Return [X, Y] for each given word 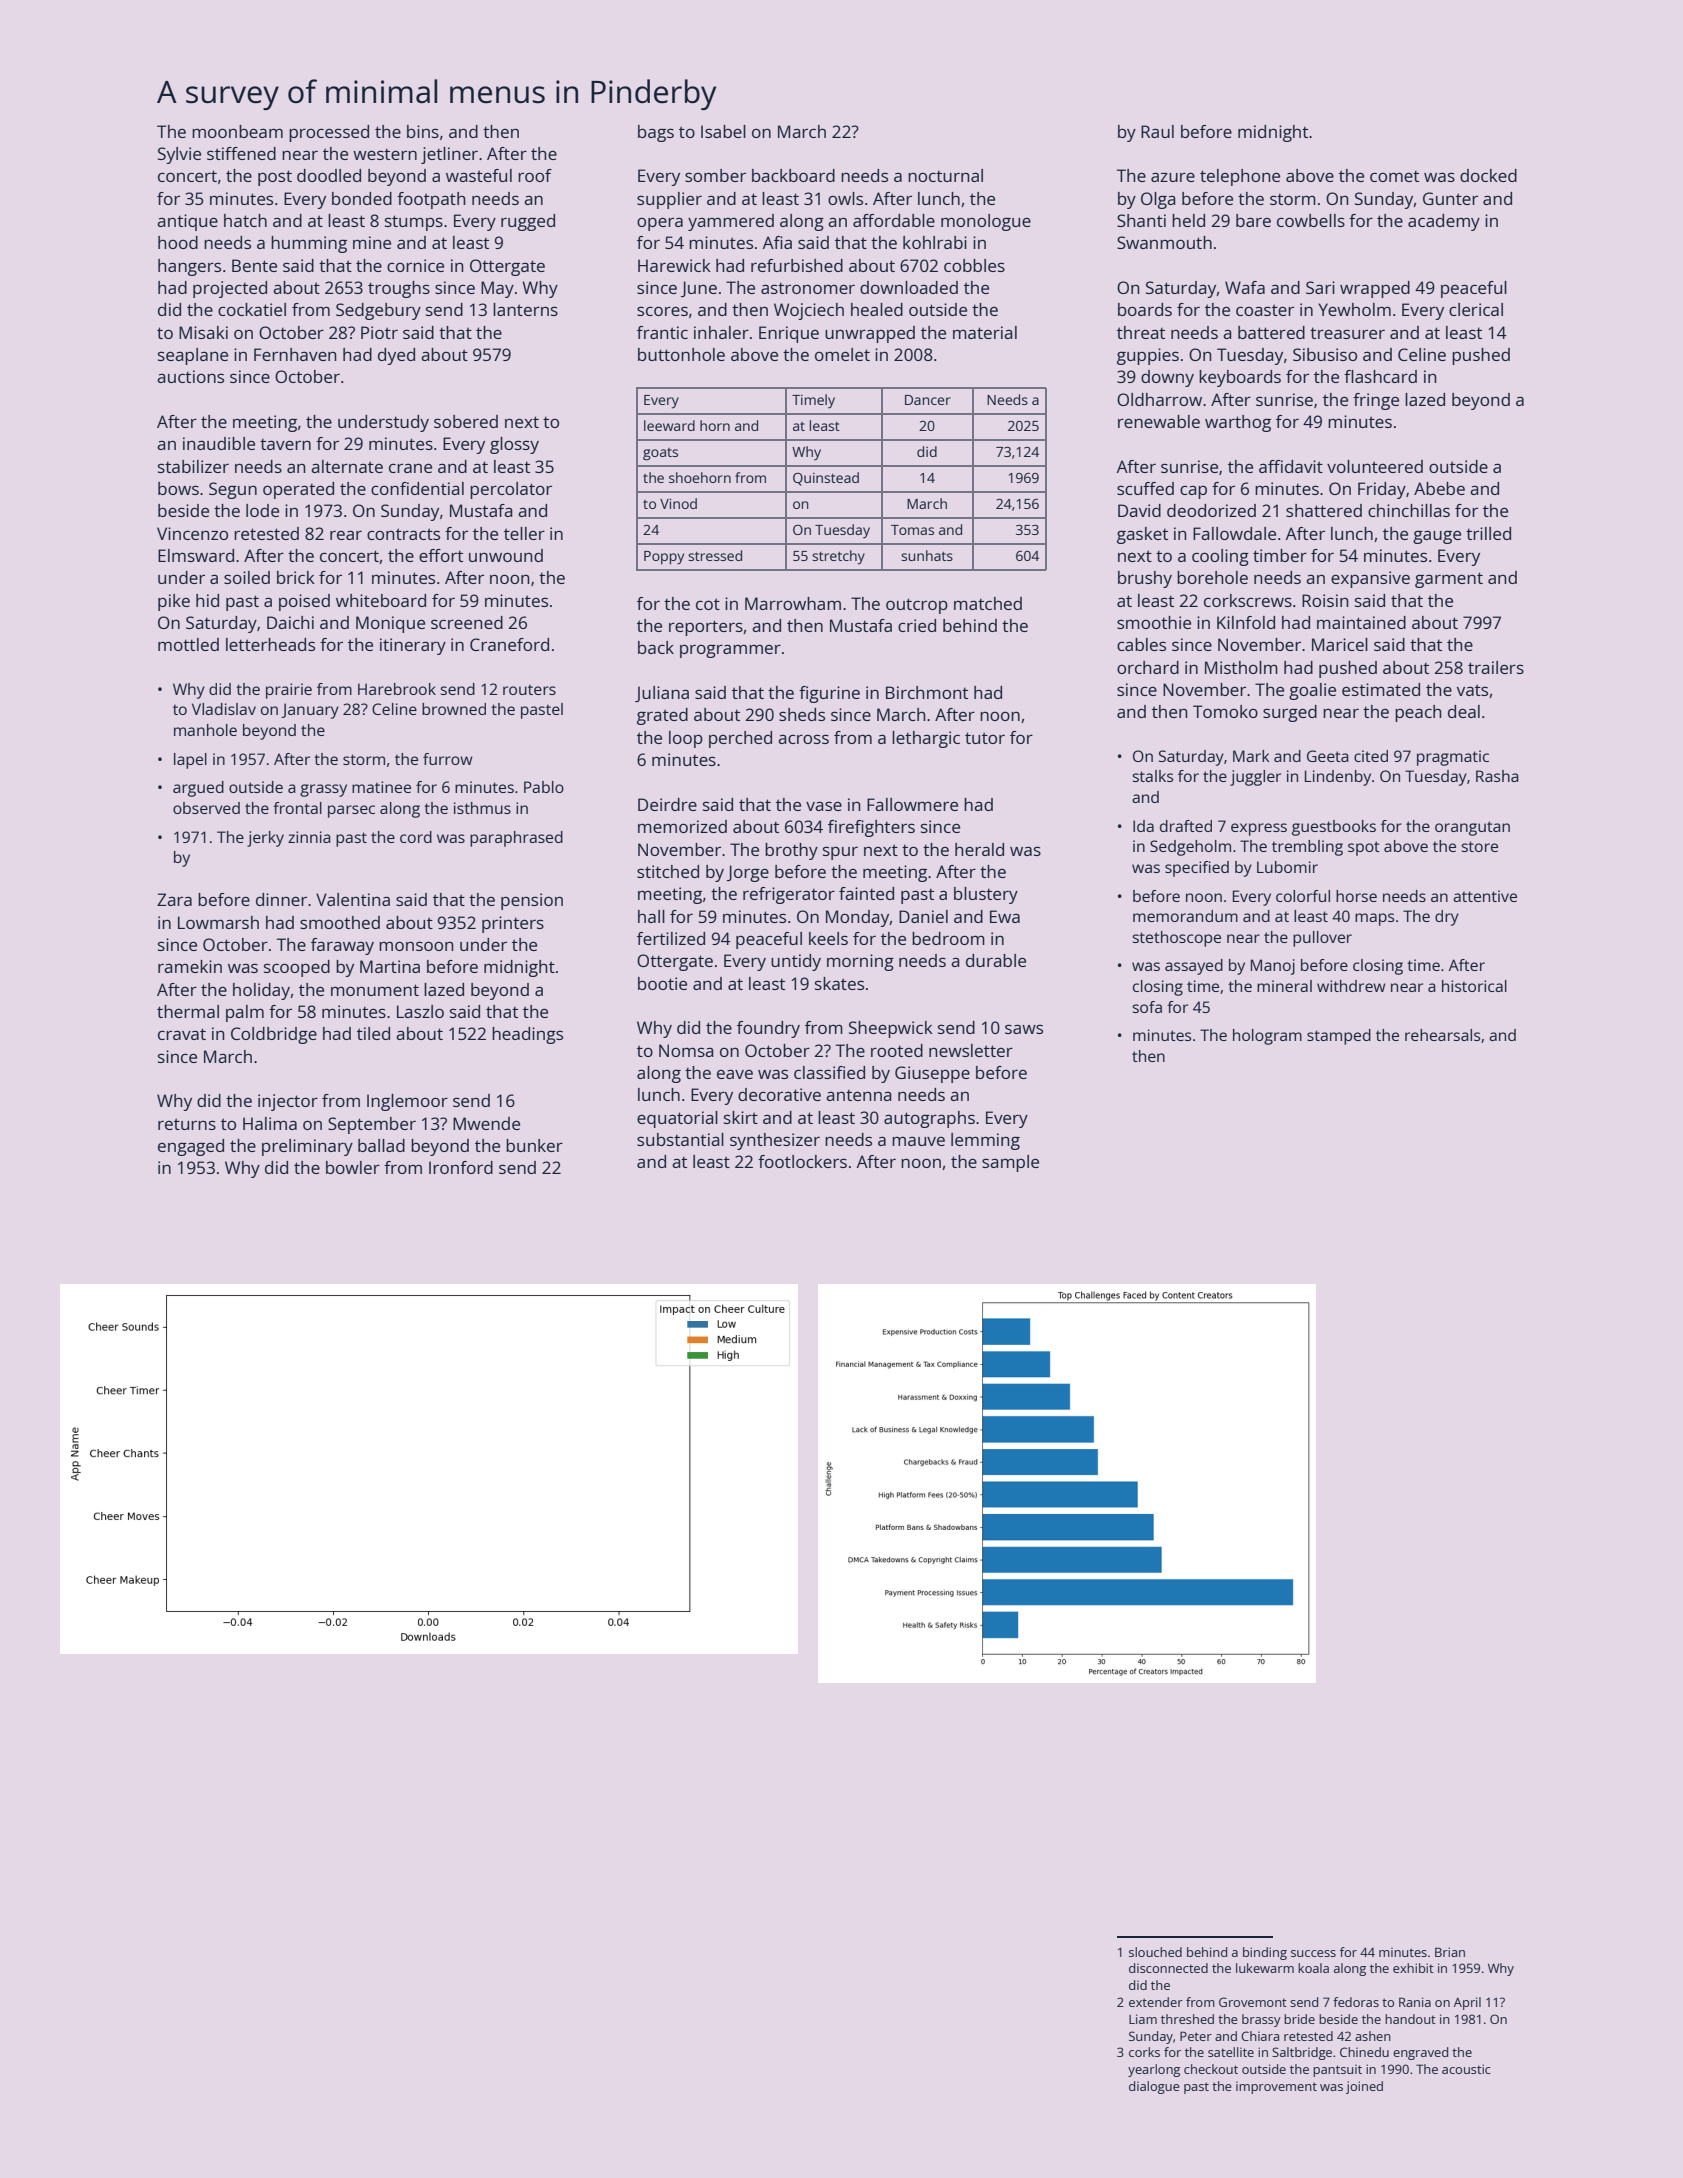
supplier [669, 200]
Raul [1157, 131]
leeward [669, 425]
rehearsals [1442, 1035]
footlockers [802, 1161]
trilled [1488, 533]
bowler [353, 1167]
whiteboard [381, 600]
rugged [528, 222]
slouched [1155, 1952]
